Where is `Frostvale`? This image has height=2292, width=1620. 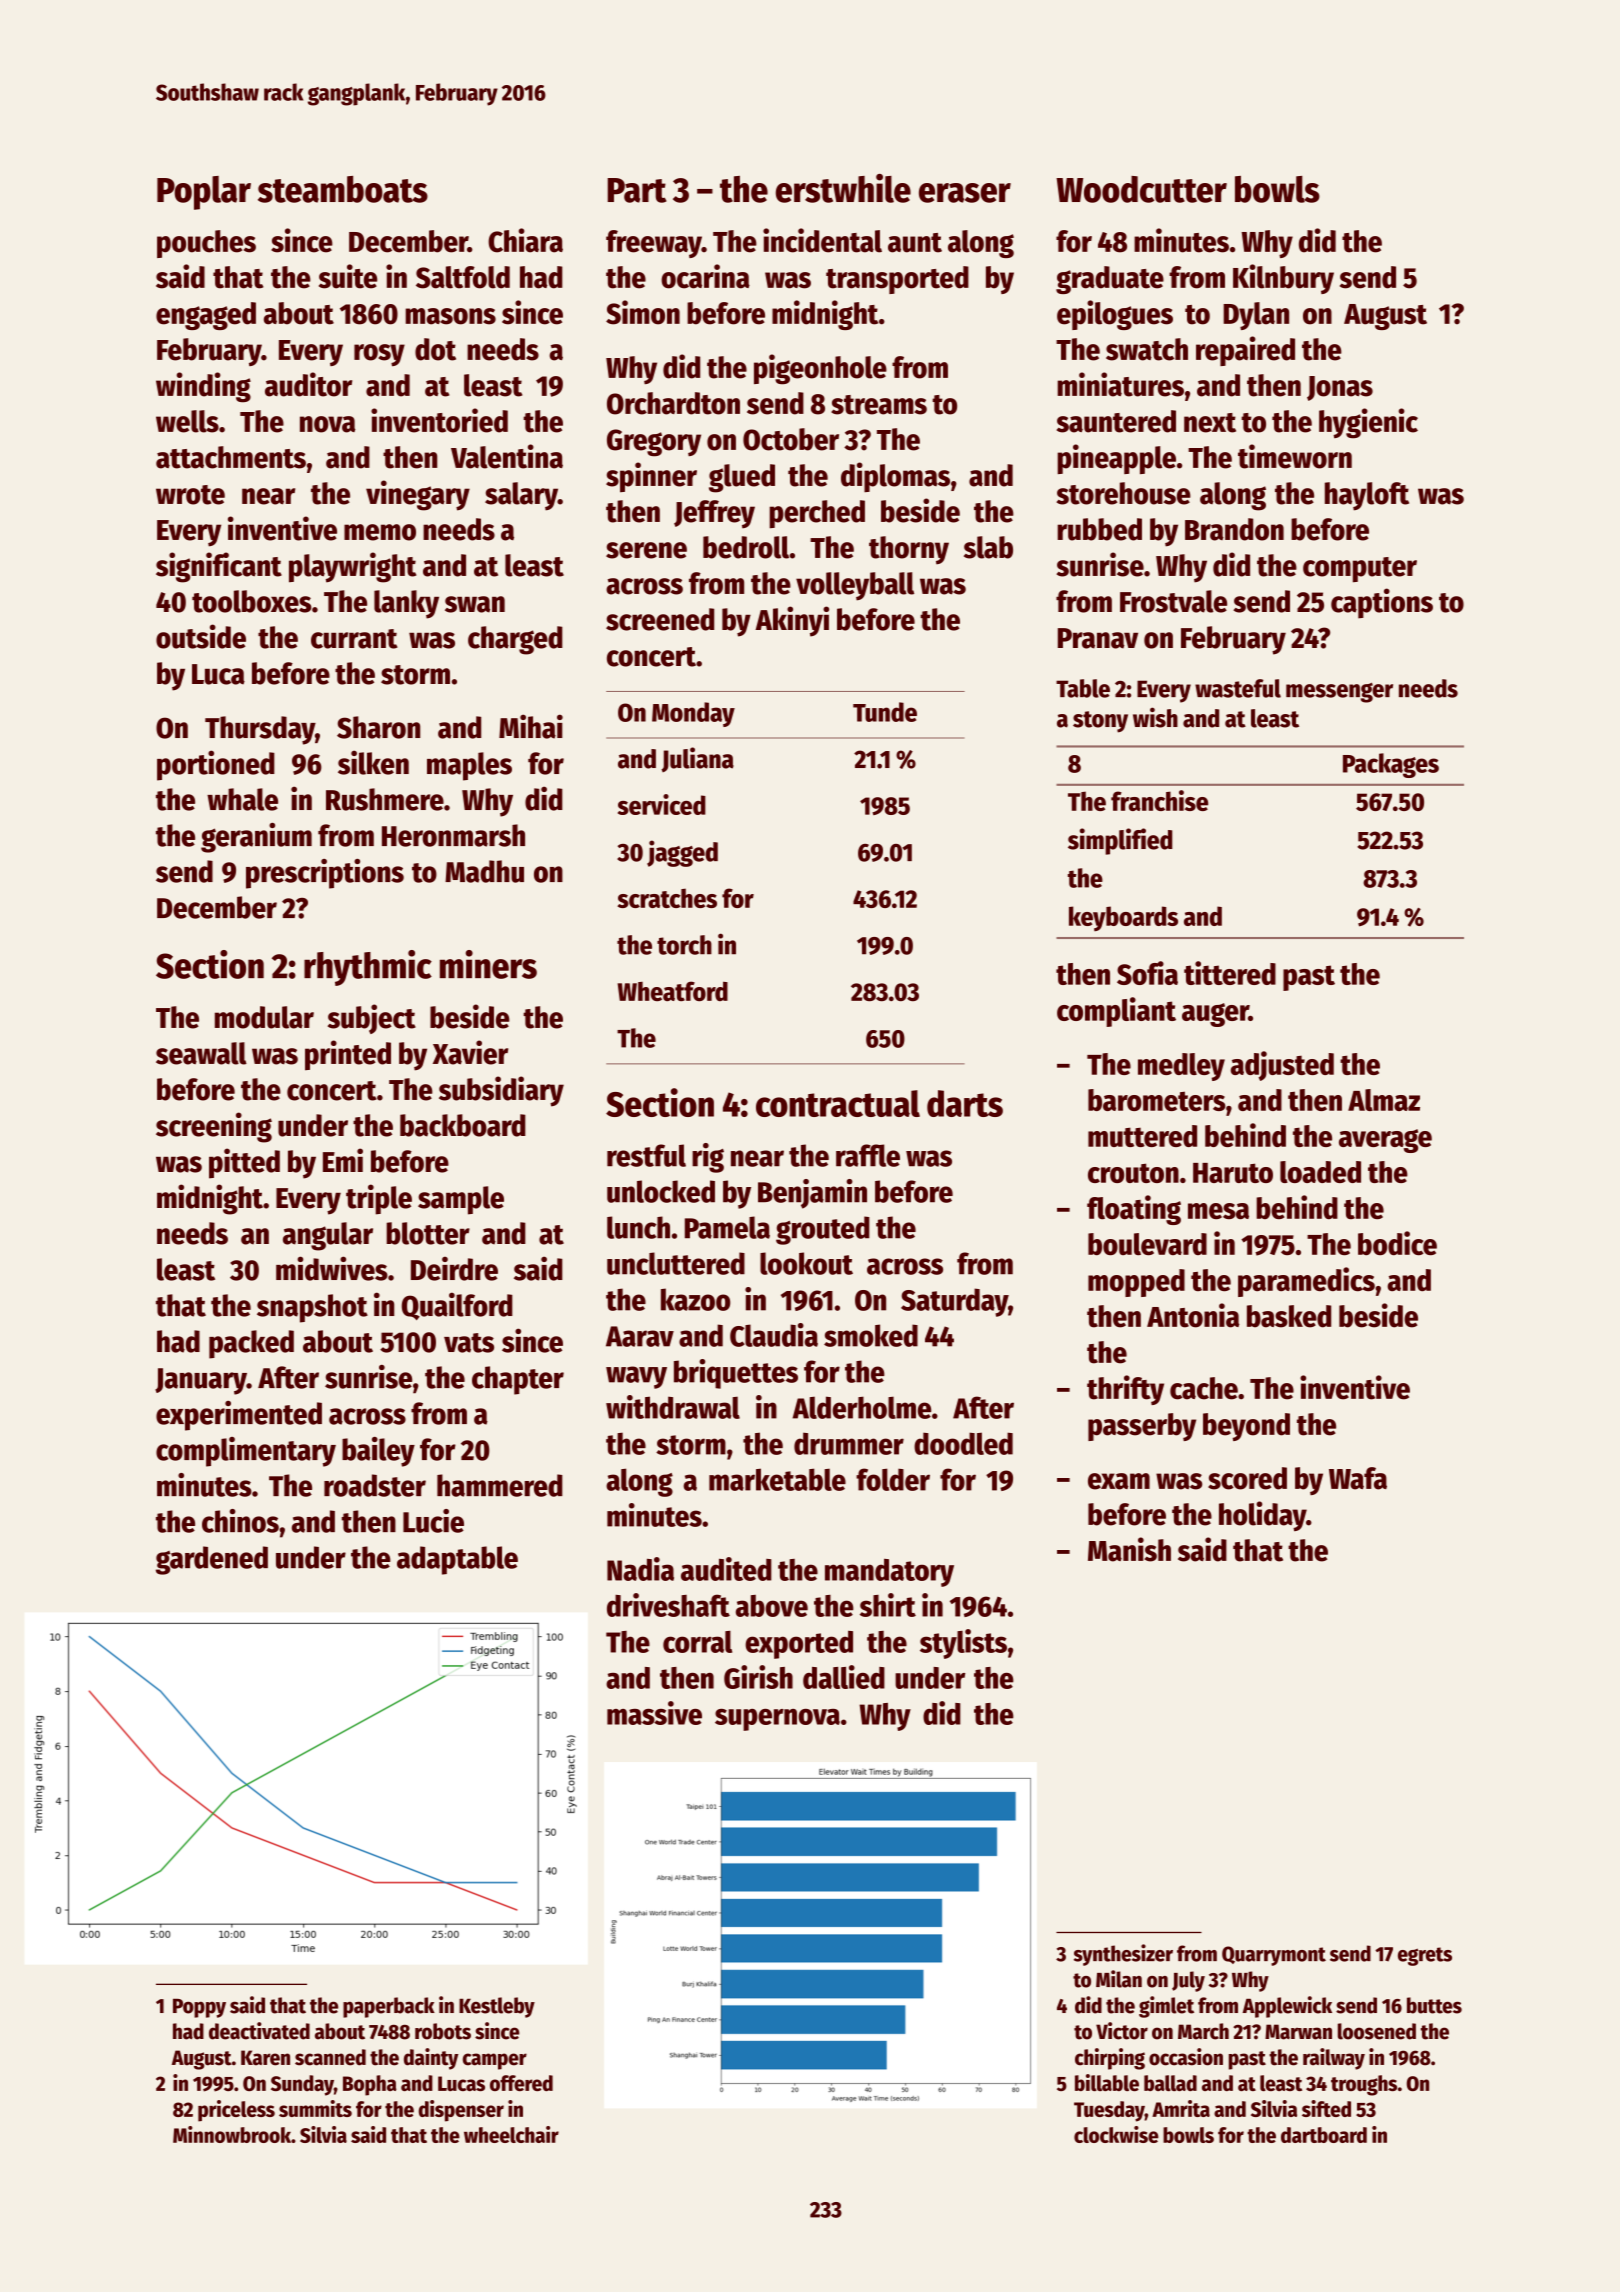
Frostvale is located at coordinates (1173, 601).
